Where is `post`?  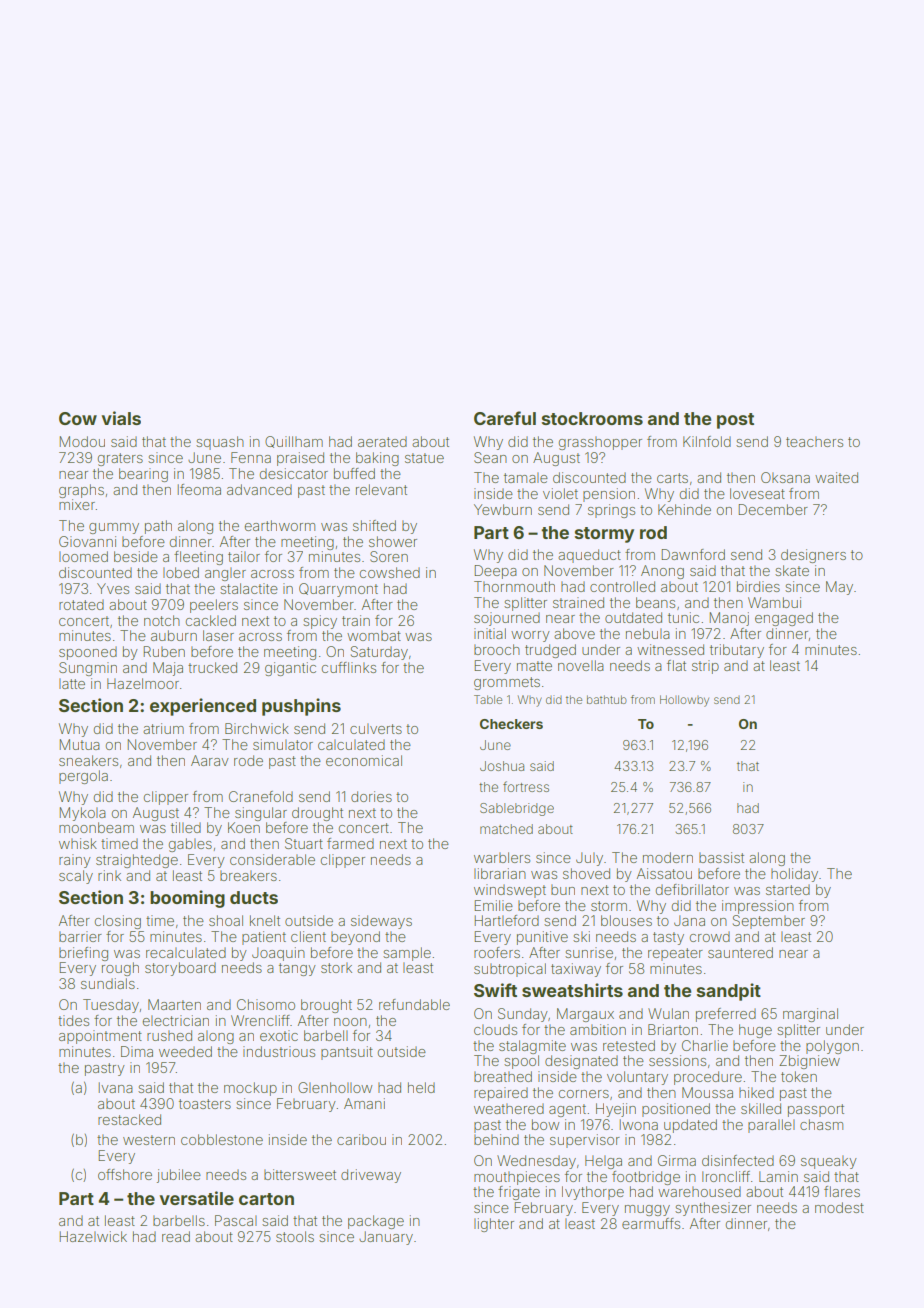
post is located at coordinates (735, 421).
